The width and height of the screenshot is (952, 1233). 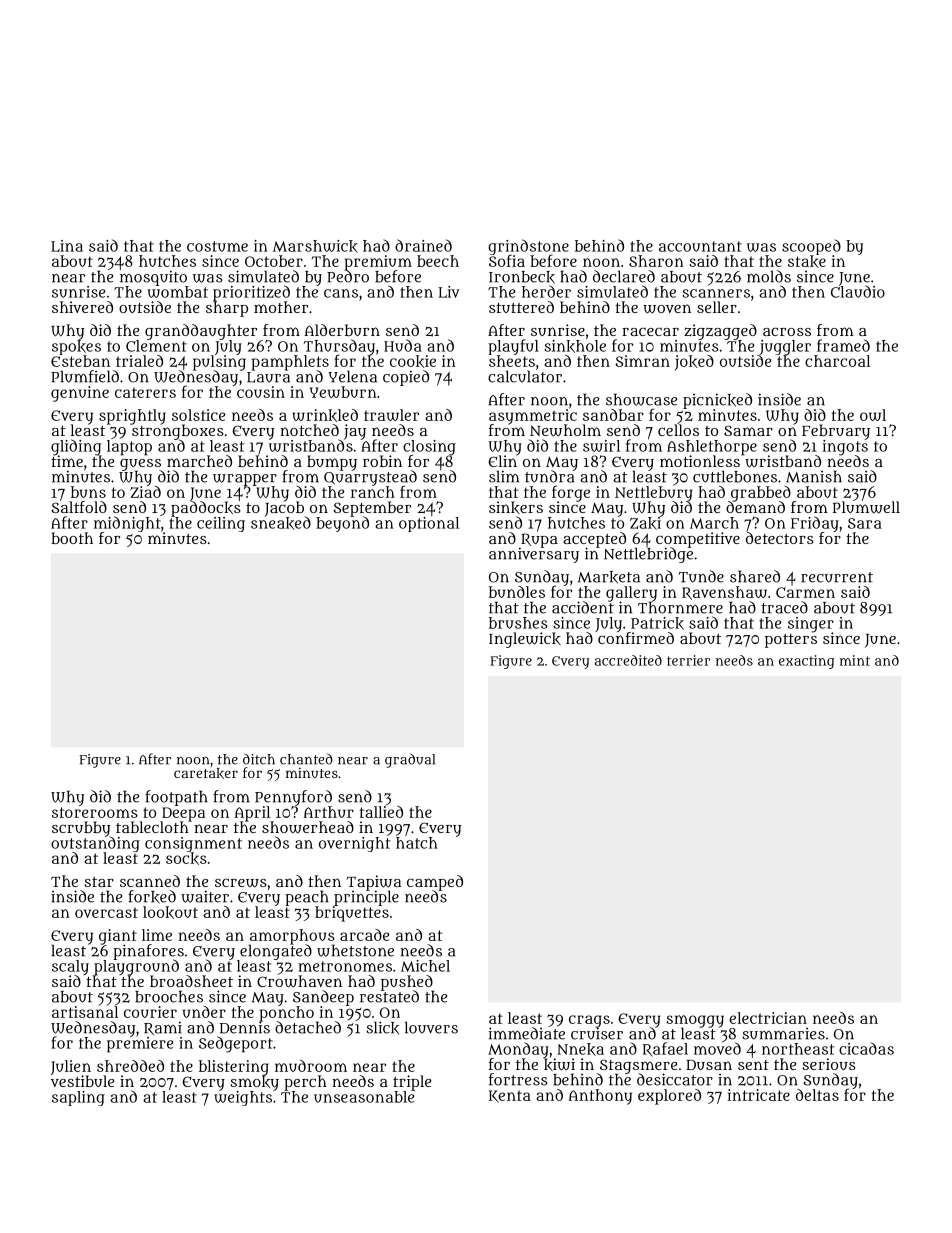 What do you see at coordinates (67, 246) in the screenshot?
I see `Lina` at bounding box center [67, 246].
